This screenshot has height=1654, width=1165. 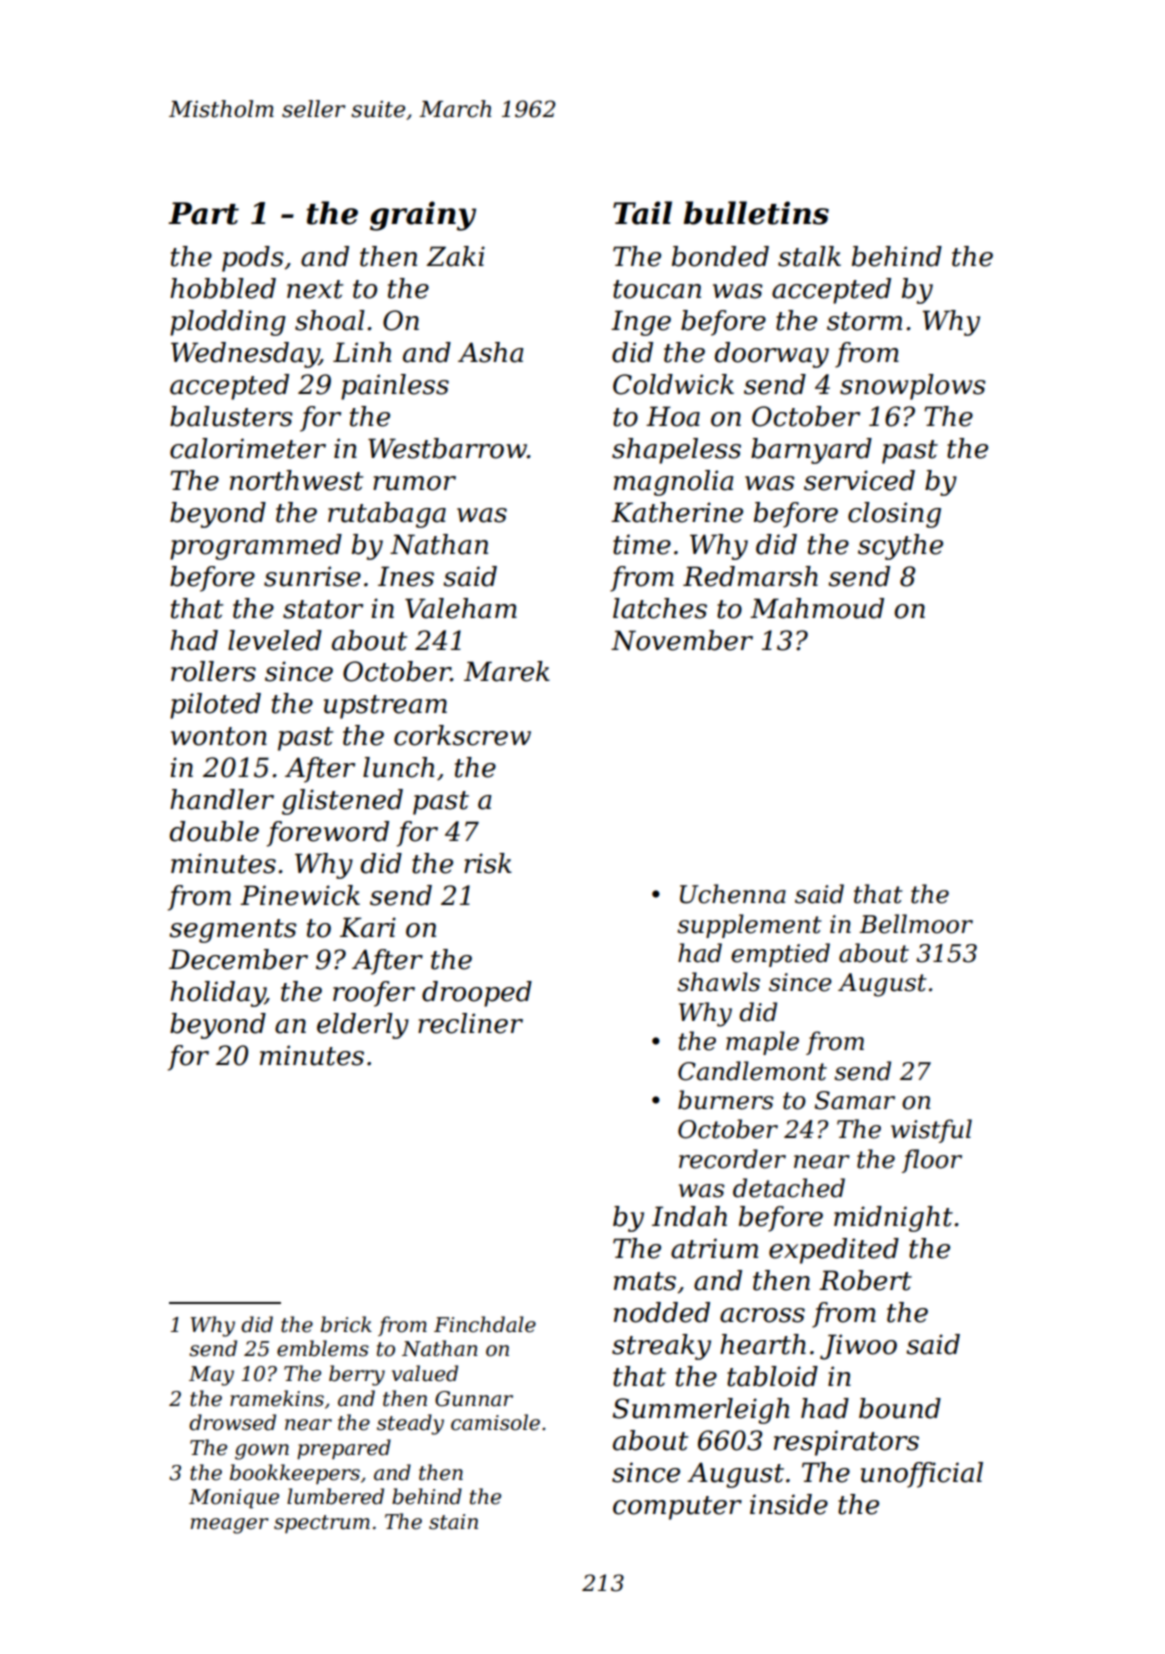 What do you see at coordinates (900, 547) in the screenshot?
I see `scythe` at bounding box center [900, 547].
